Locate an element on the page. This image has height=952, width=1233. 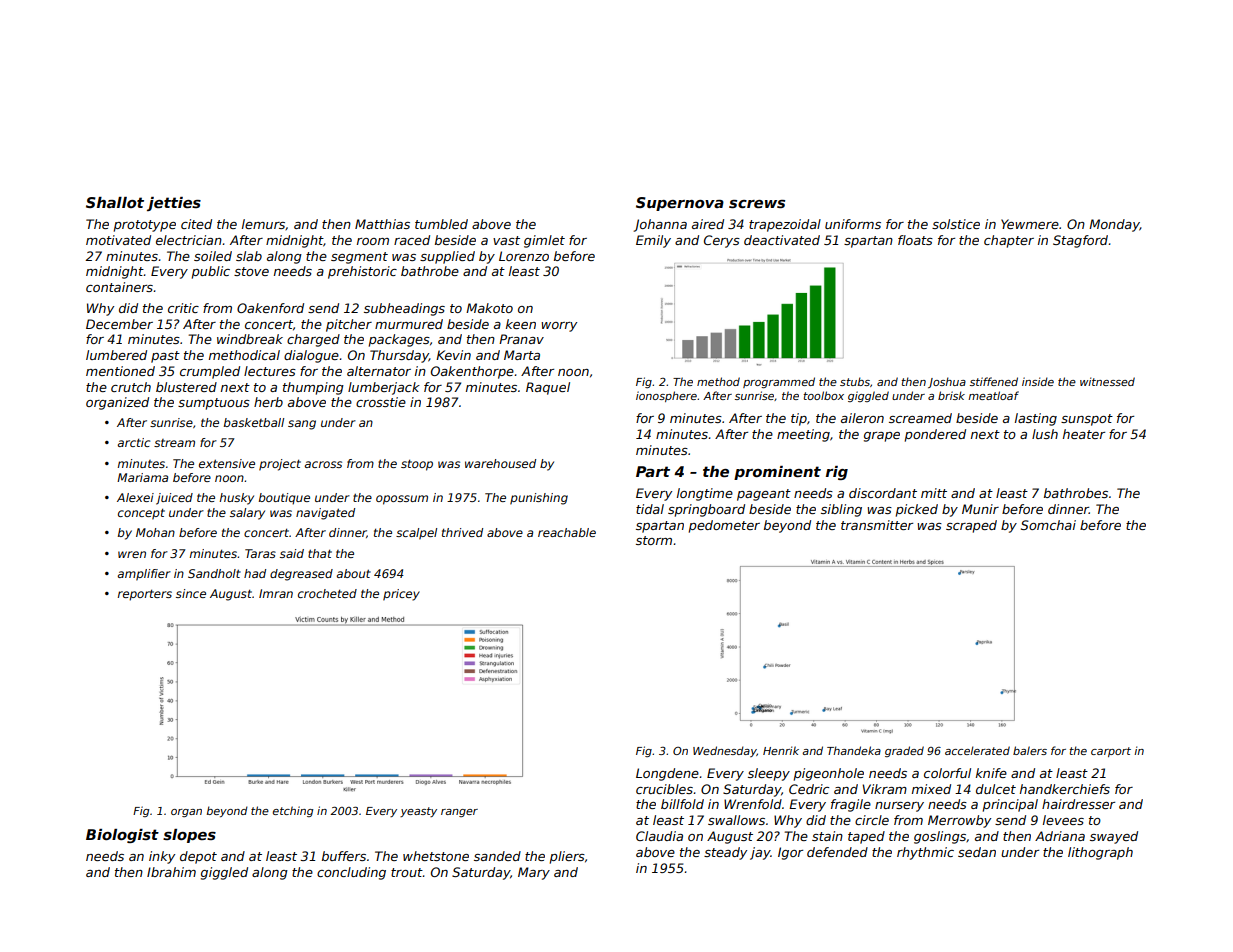
etching is located at coordinates (293, 811).
